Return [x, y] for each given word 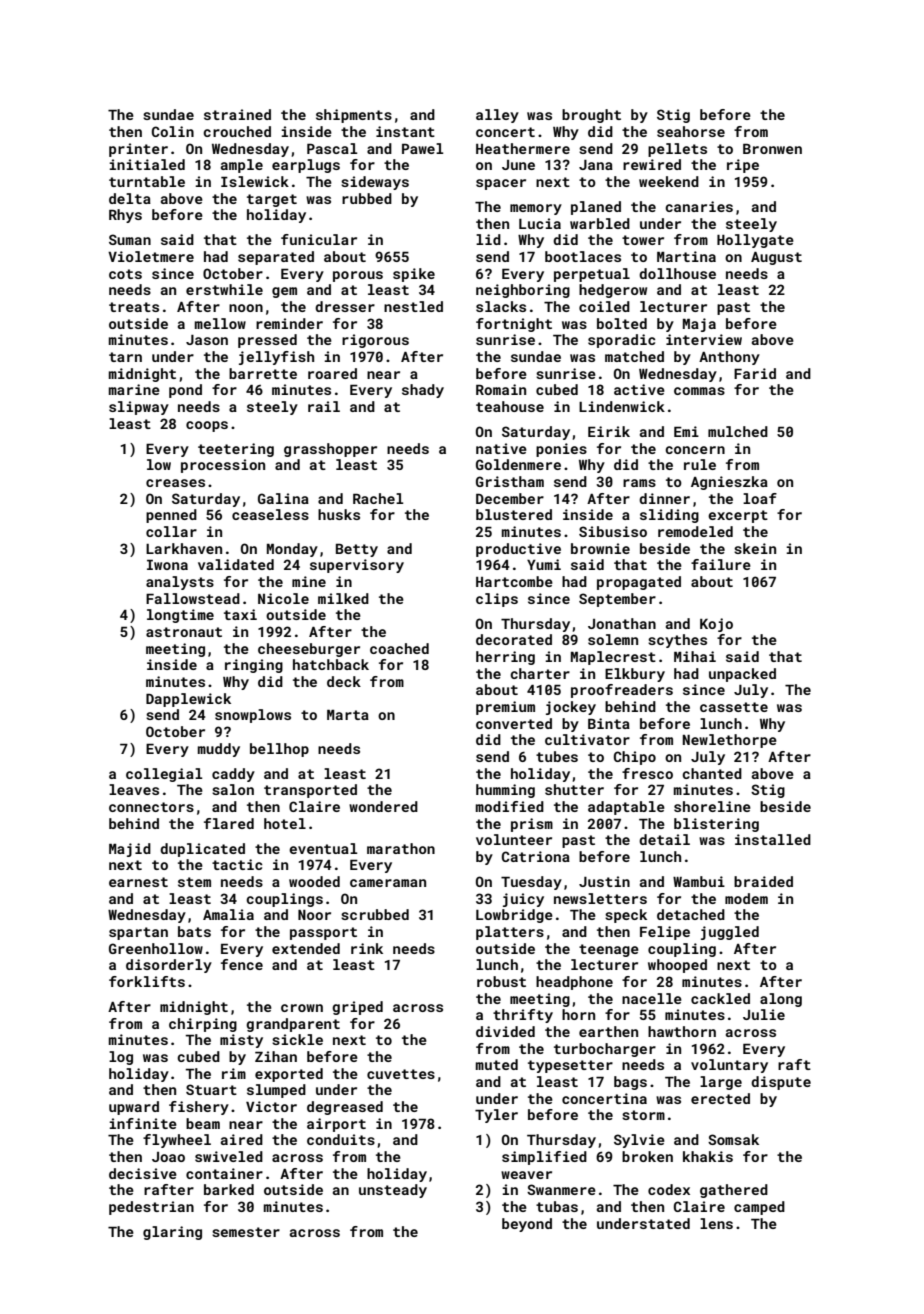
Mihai [695, 656]
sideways [375, 183]
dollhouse [677, 273]
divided [505, 1031]
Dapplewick [188, 700]
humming [505, 791]
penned [171, 516]
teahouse [510, 406]
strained [237, 114]
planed [596, 208]
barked [229, 1189]
